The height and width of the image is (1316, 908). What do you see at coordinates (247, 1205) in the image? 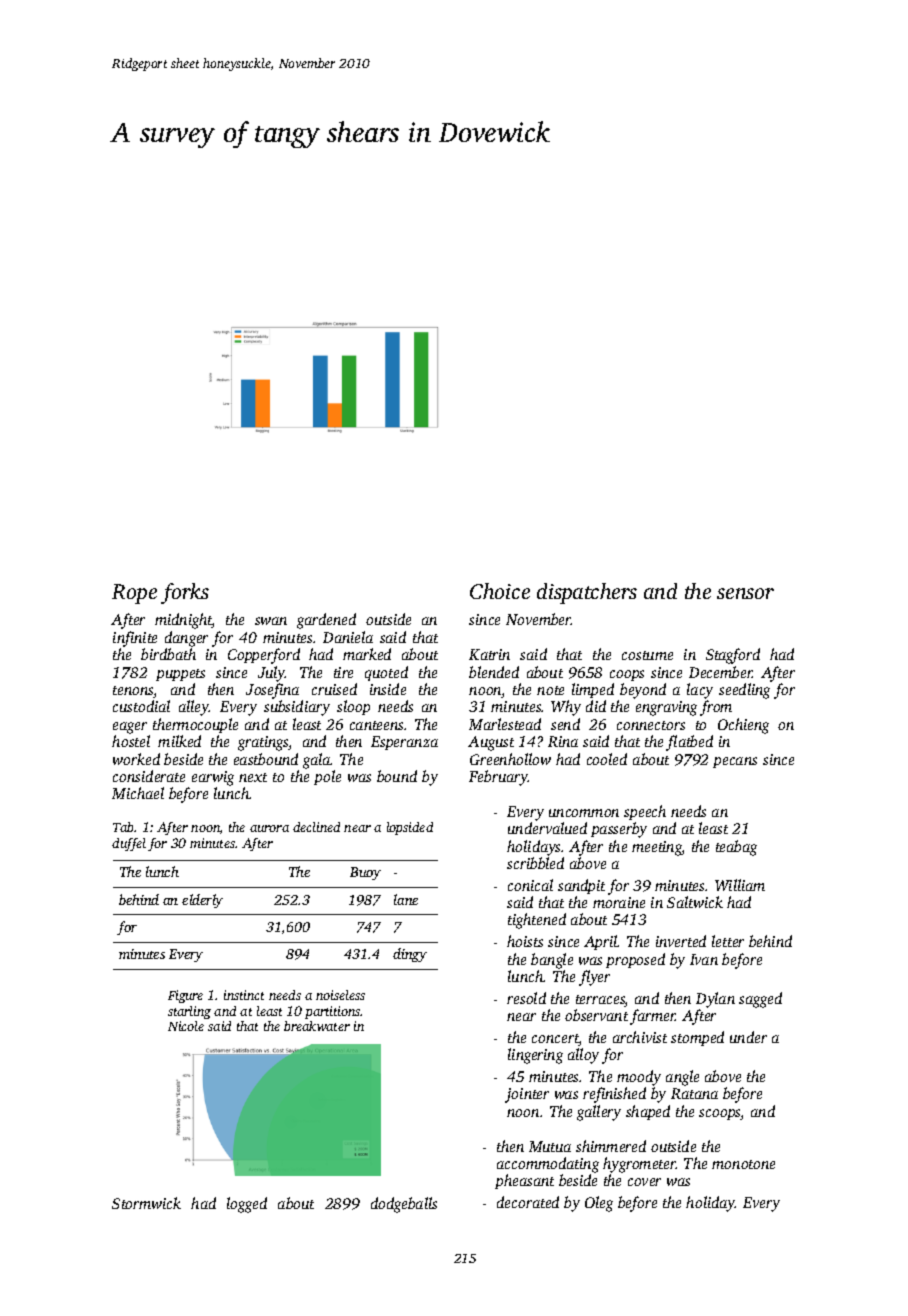
I see `logged` at bounding box center [247, 1205].
